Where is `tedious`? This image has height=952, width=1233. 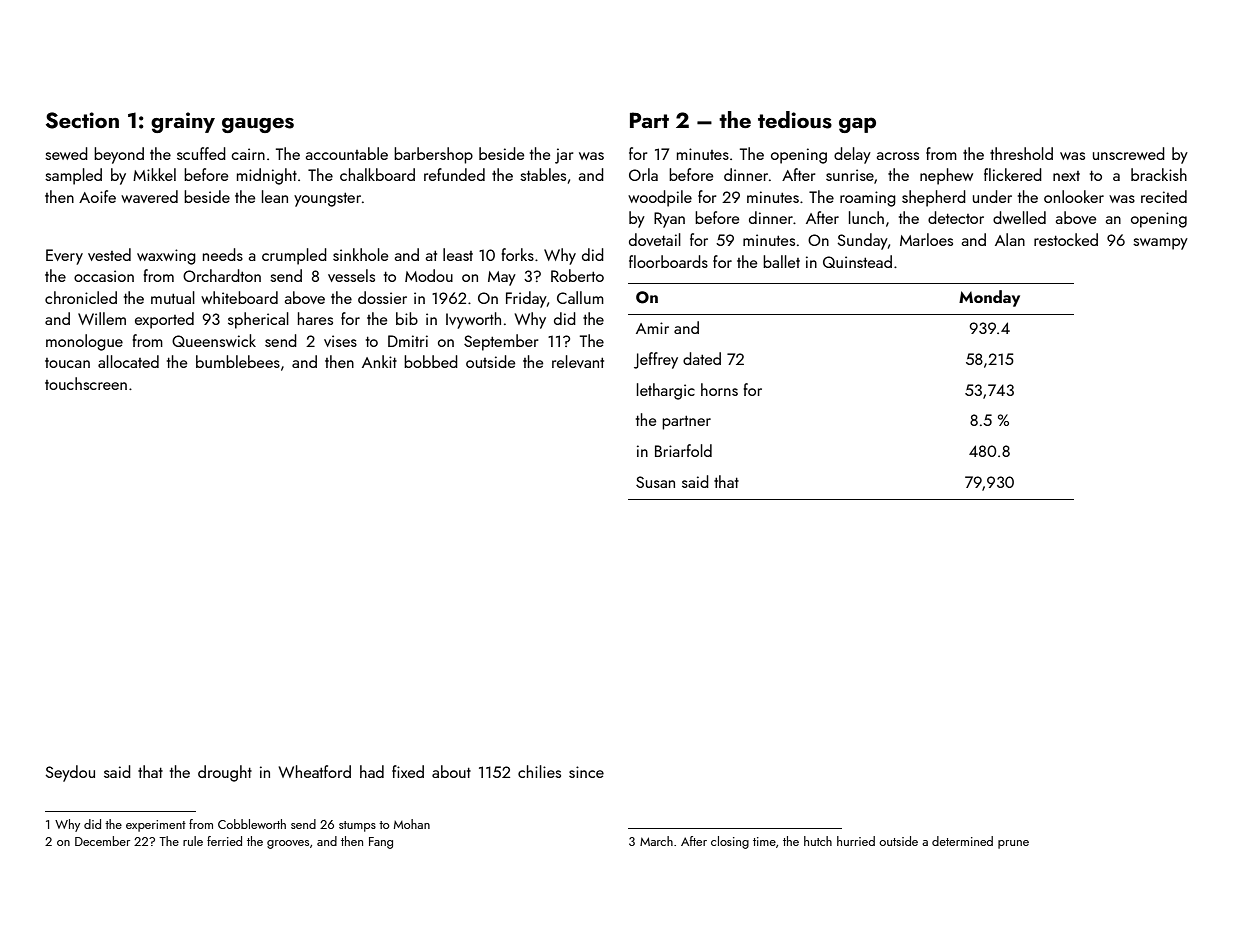 tedious is located at coordinates (795, 120).
